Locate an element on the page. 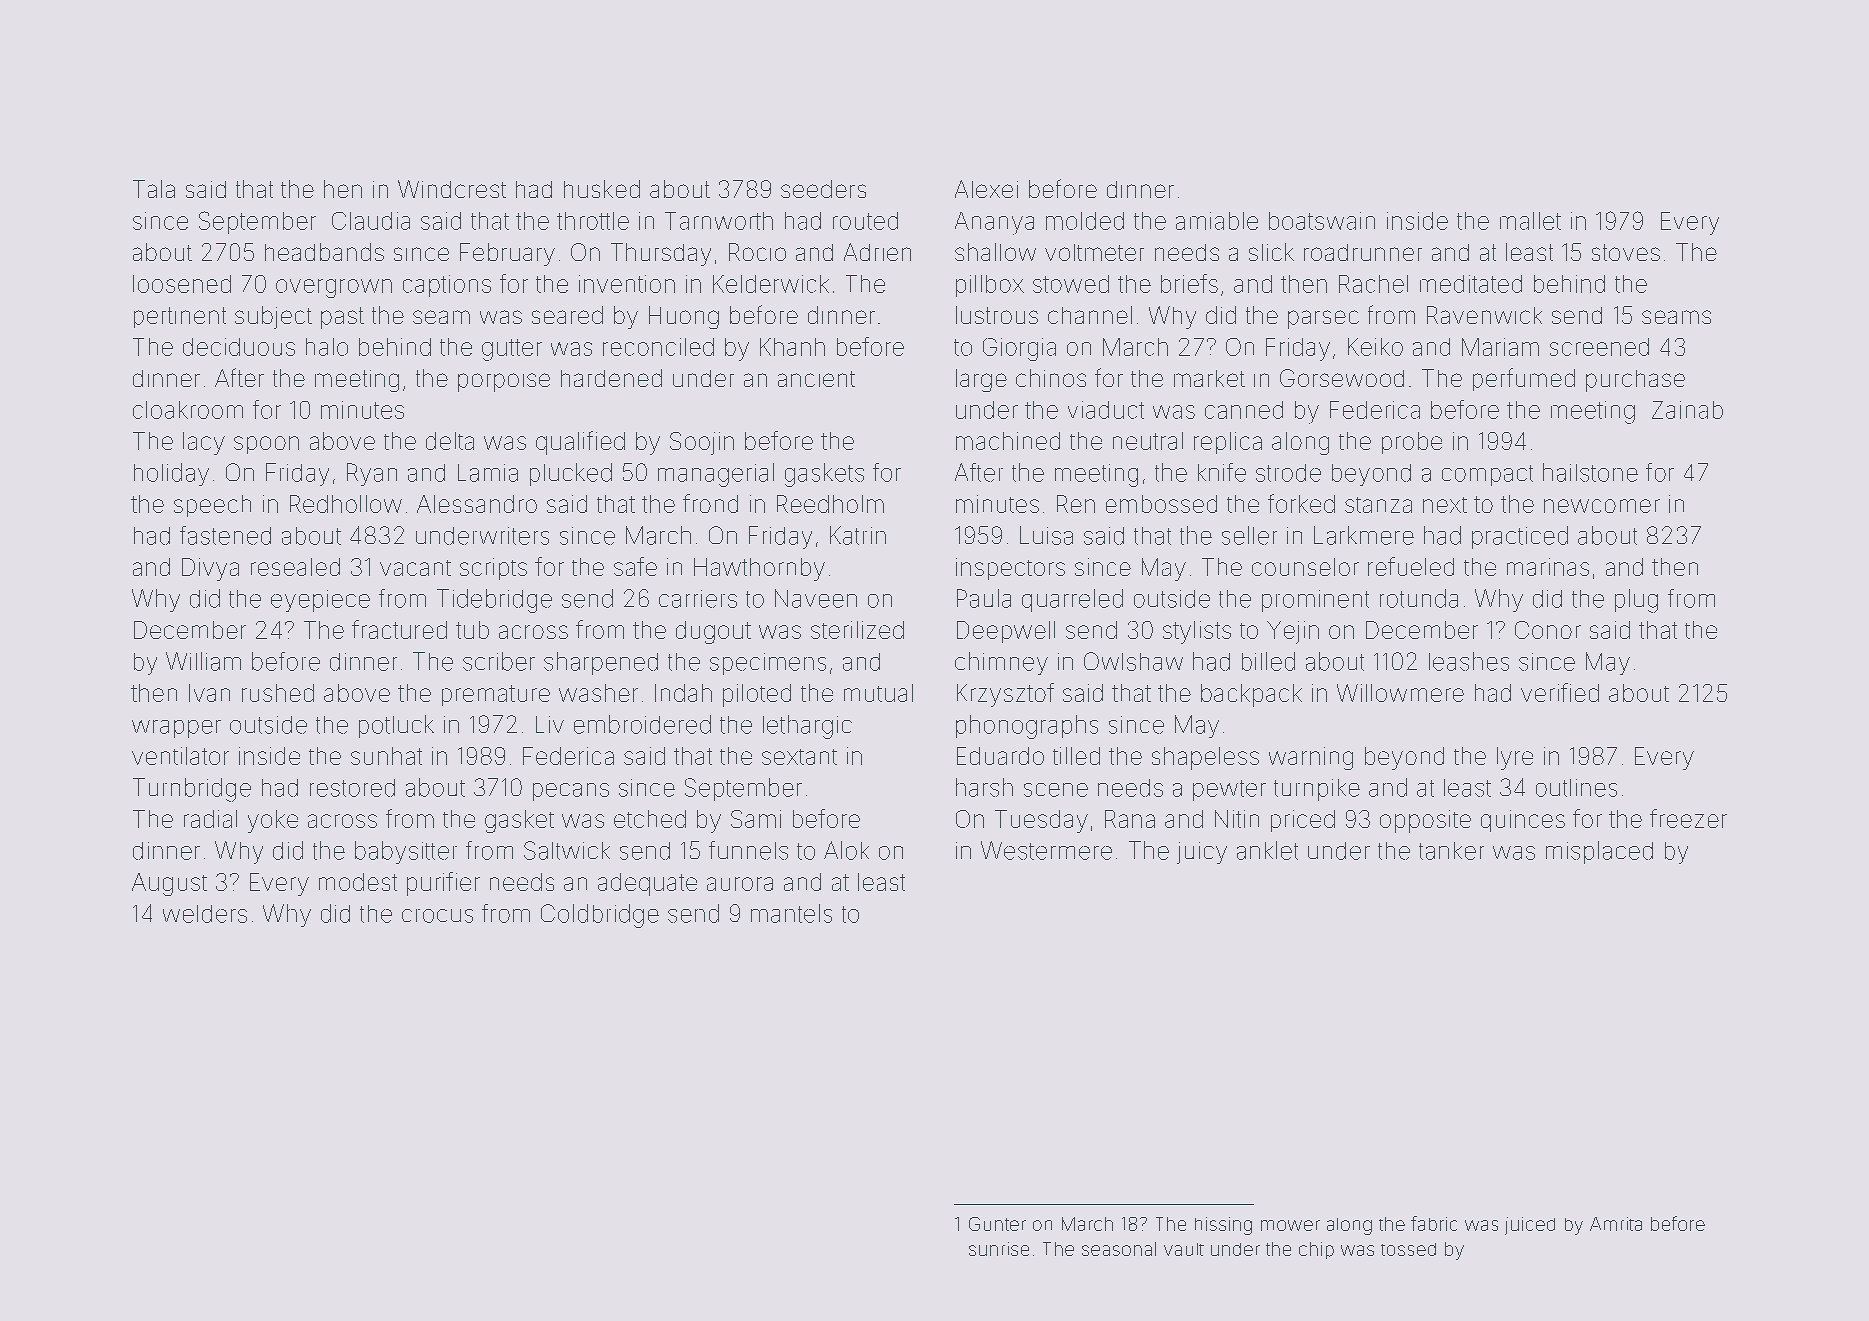 The width and height of the document is (1869, 1321). holiday is located at coordinates (171, 474).
